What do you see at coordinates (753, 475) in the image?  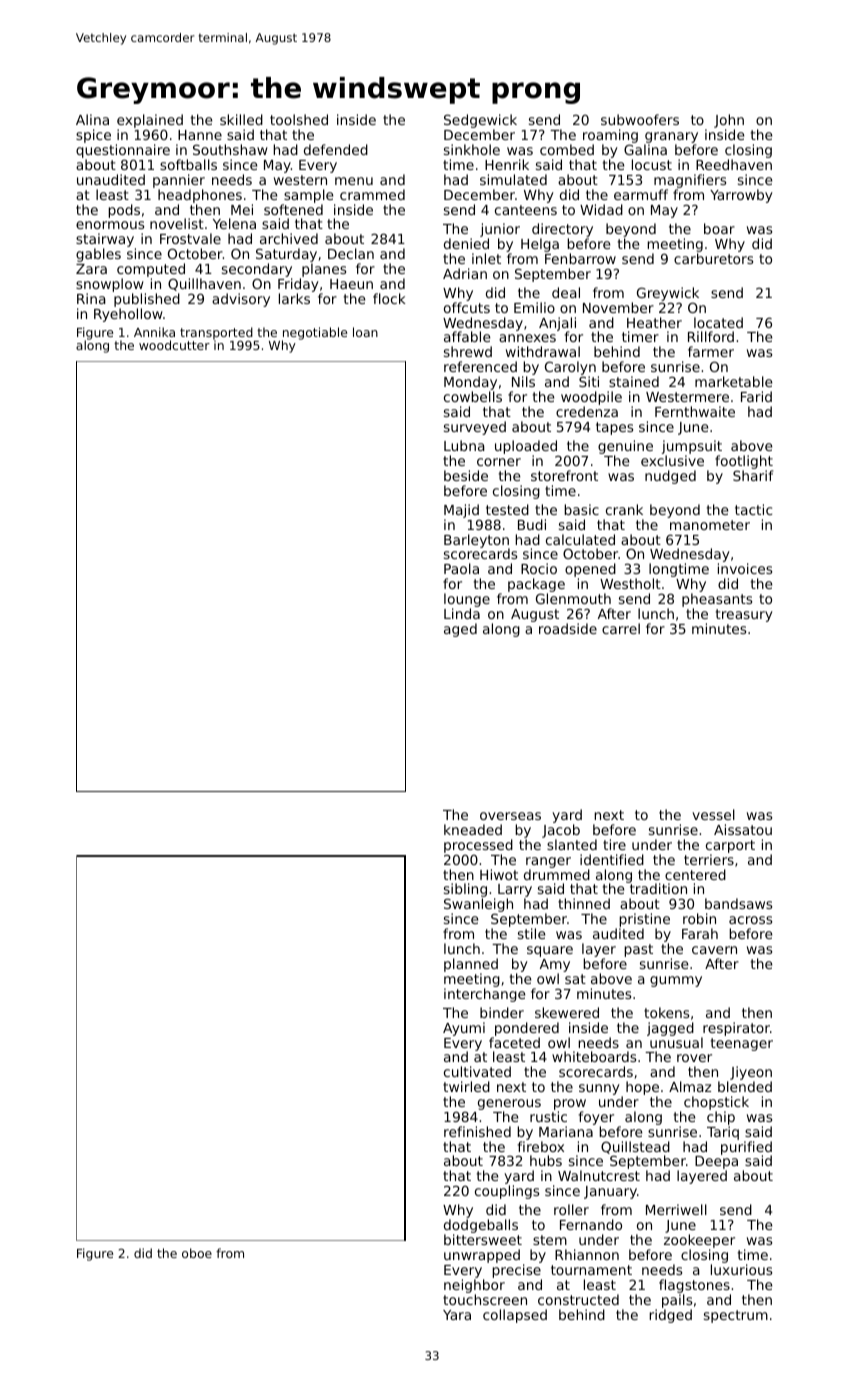 I see `Sharif` at bounding box center [753, 475].
